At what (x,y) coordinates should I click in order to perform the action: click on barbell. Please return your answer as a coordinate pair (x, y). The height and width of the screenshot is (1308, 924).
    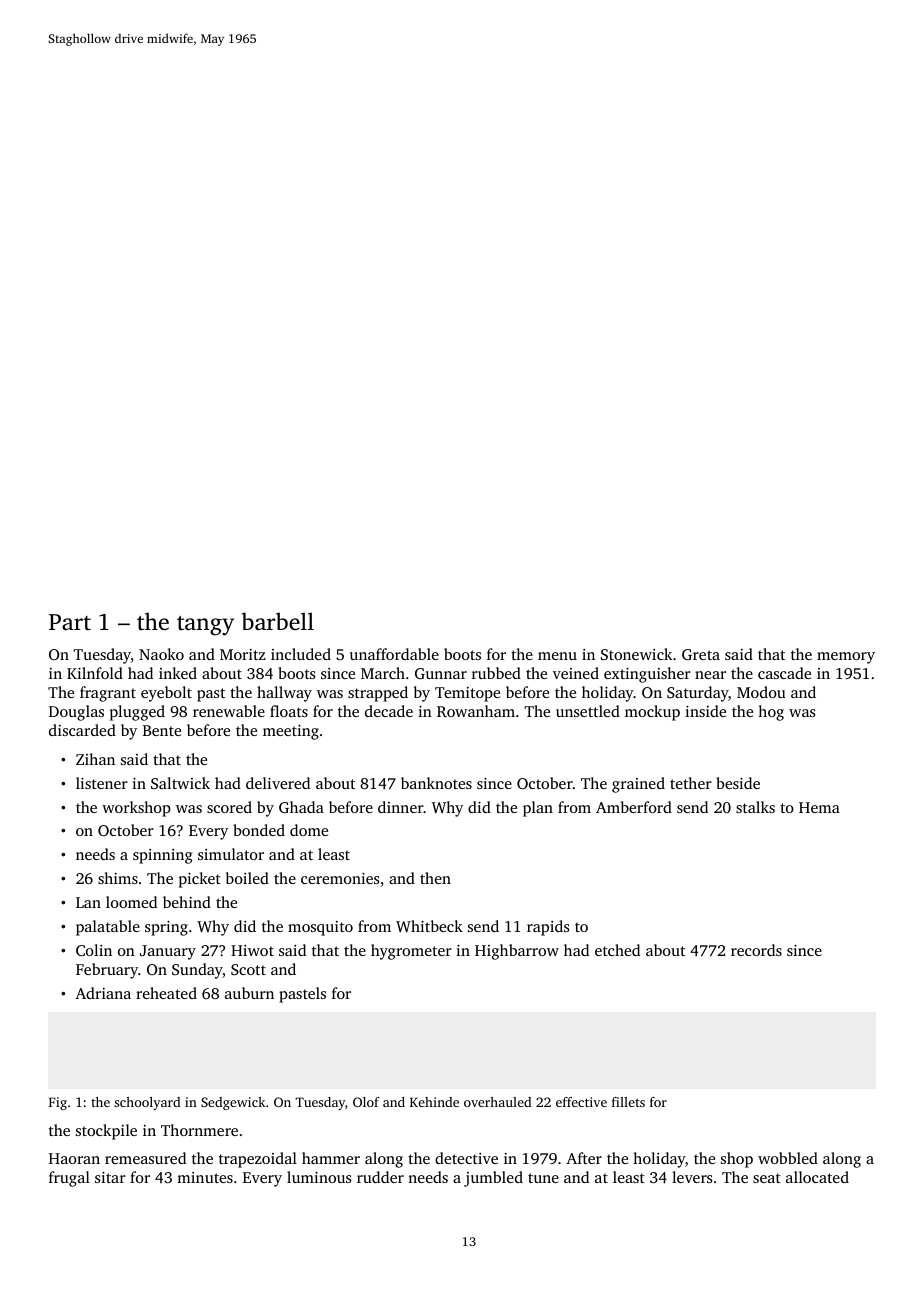
    Looking at the image, I should click on (278, 621).
